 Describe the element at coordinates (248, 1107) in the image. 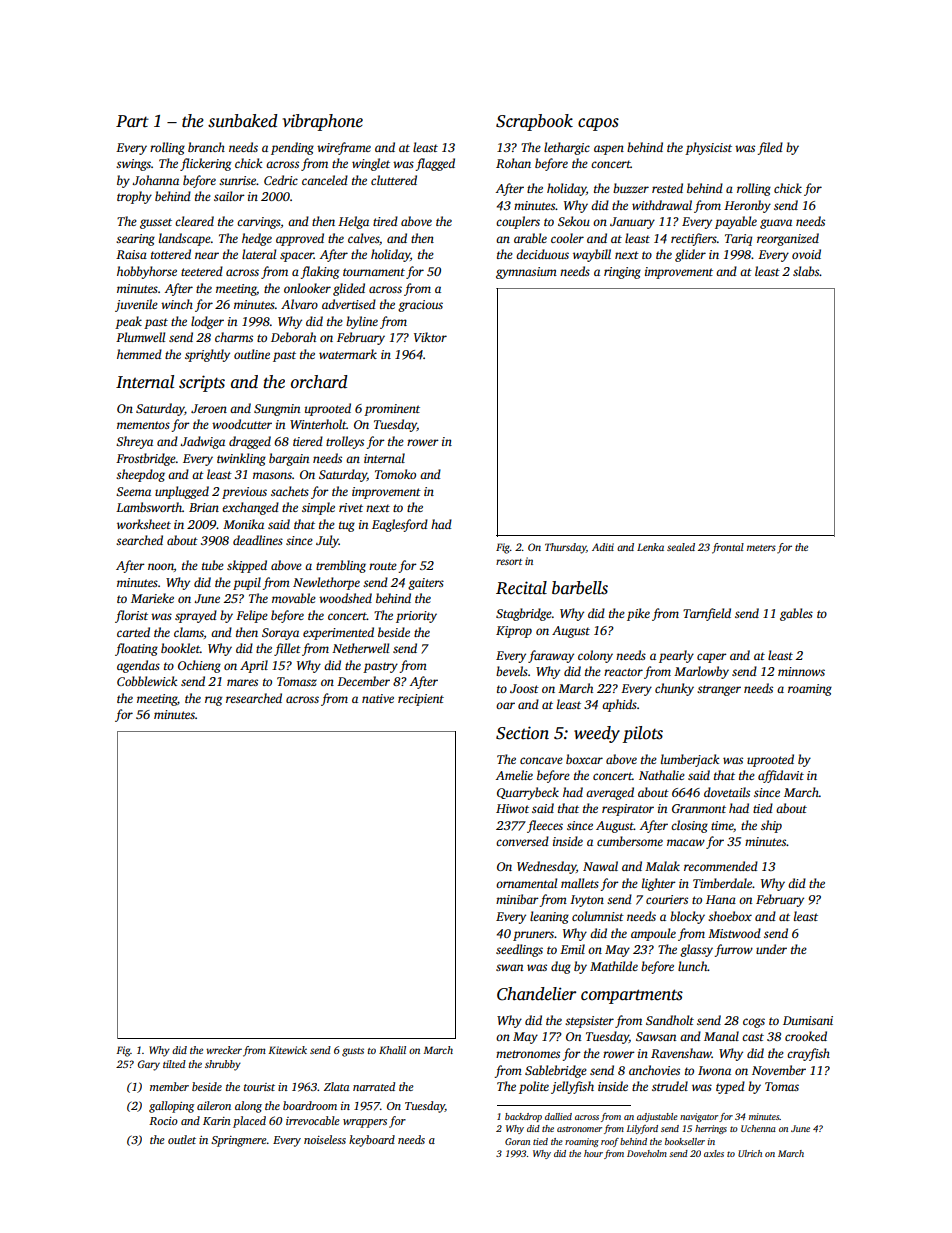

I see `along` at that location.
